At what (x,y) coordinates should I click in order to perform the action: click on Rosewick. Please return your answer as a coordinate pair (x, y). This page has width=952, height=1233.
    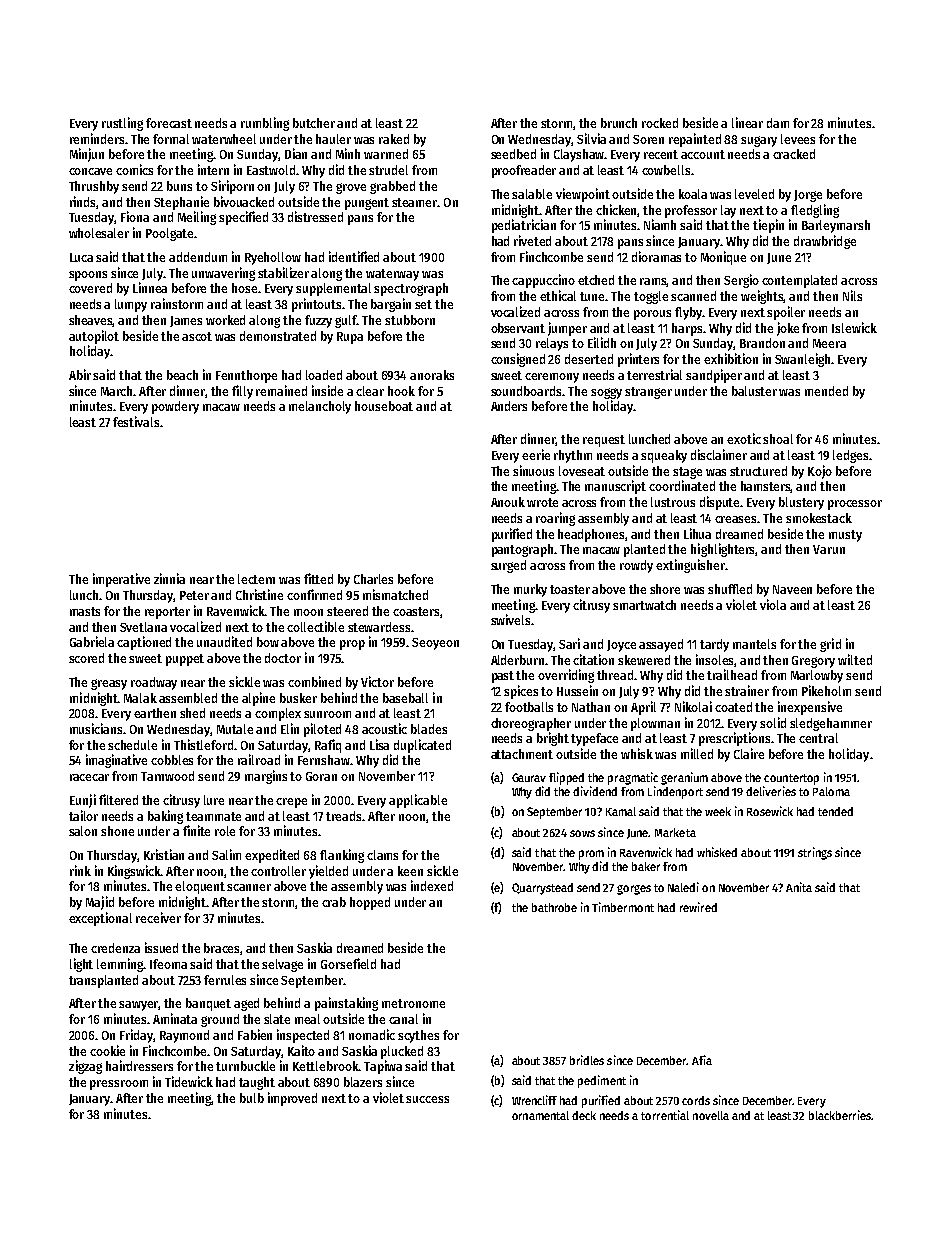
    Looking at the image, I should click on (770, 811).
